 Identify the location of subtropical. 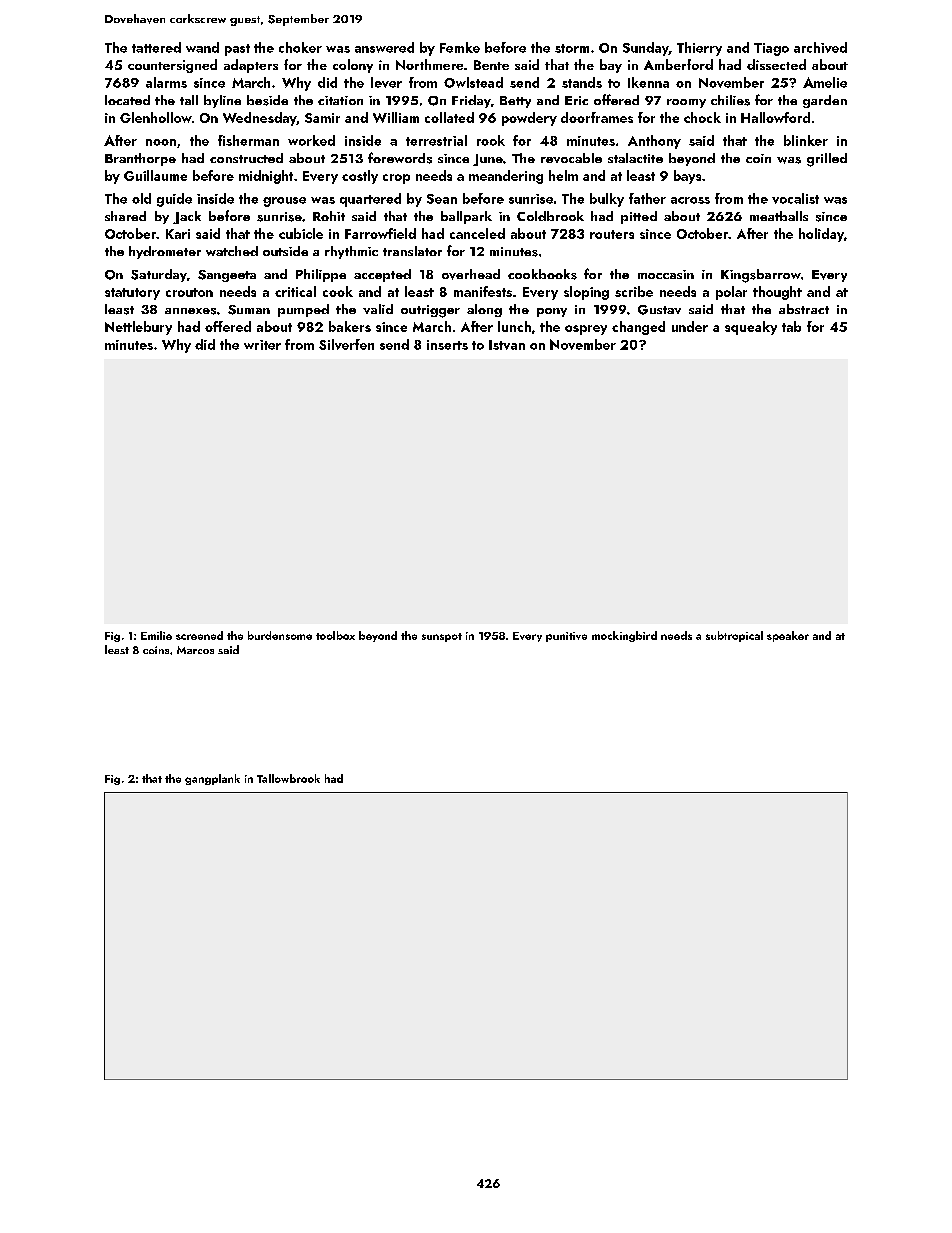
(734, 636).
